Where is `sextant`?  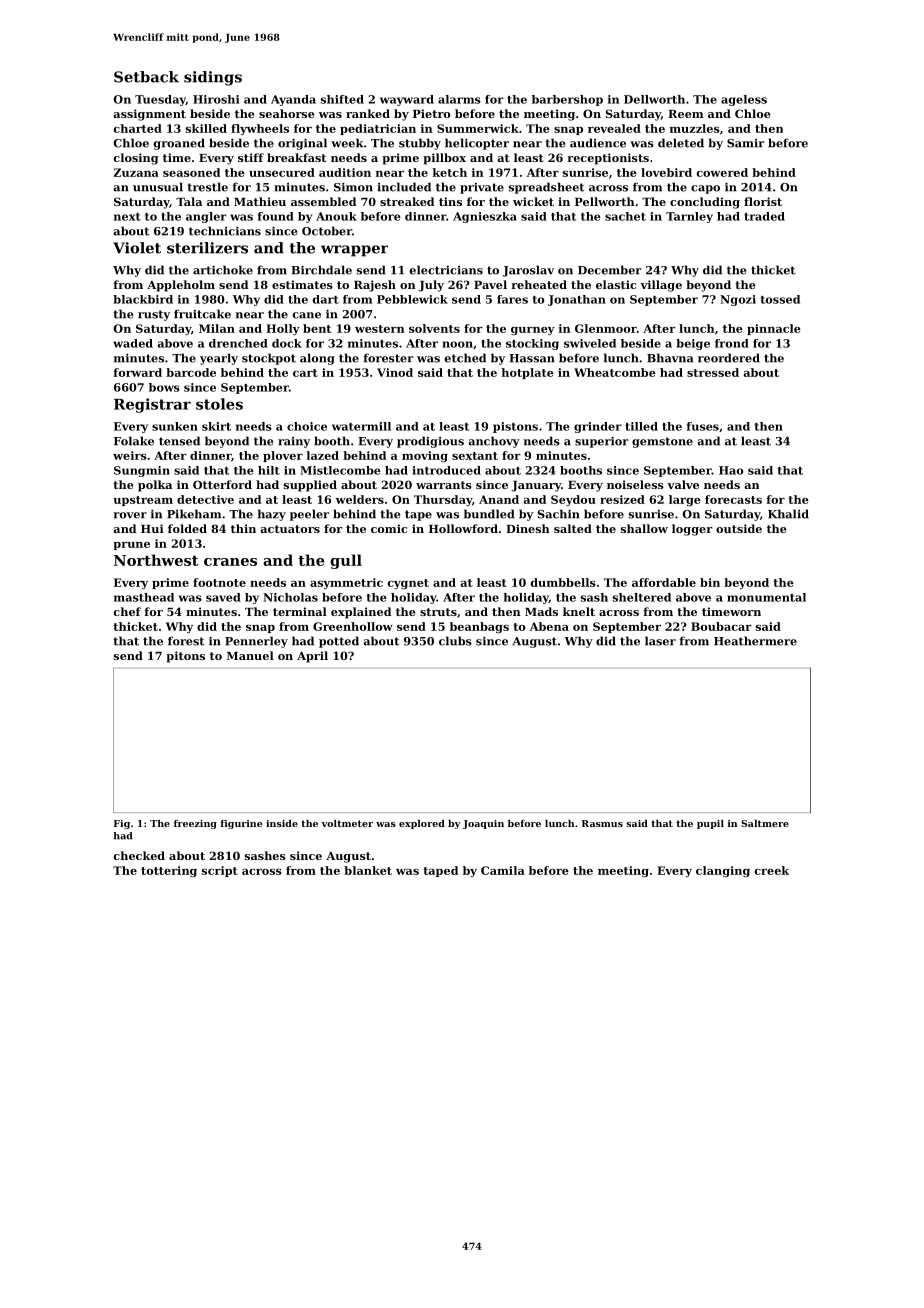
sextant is located at coordinates (475, 456).
